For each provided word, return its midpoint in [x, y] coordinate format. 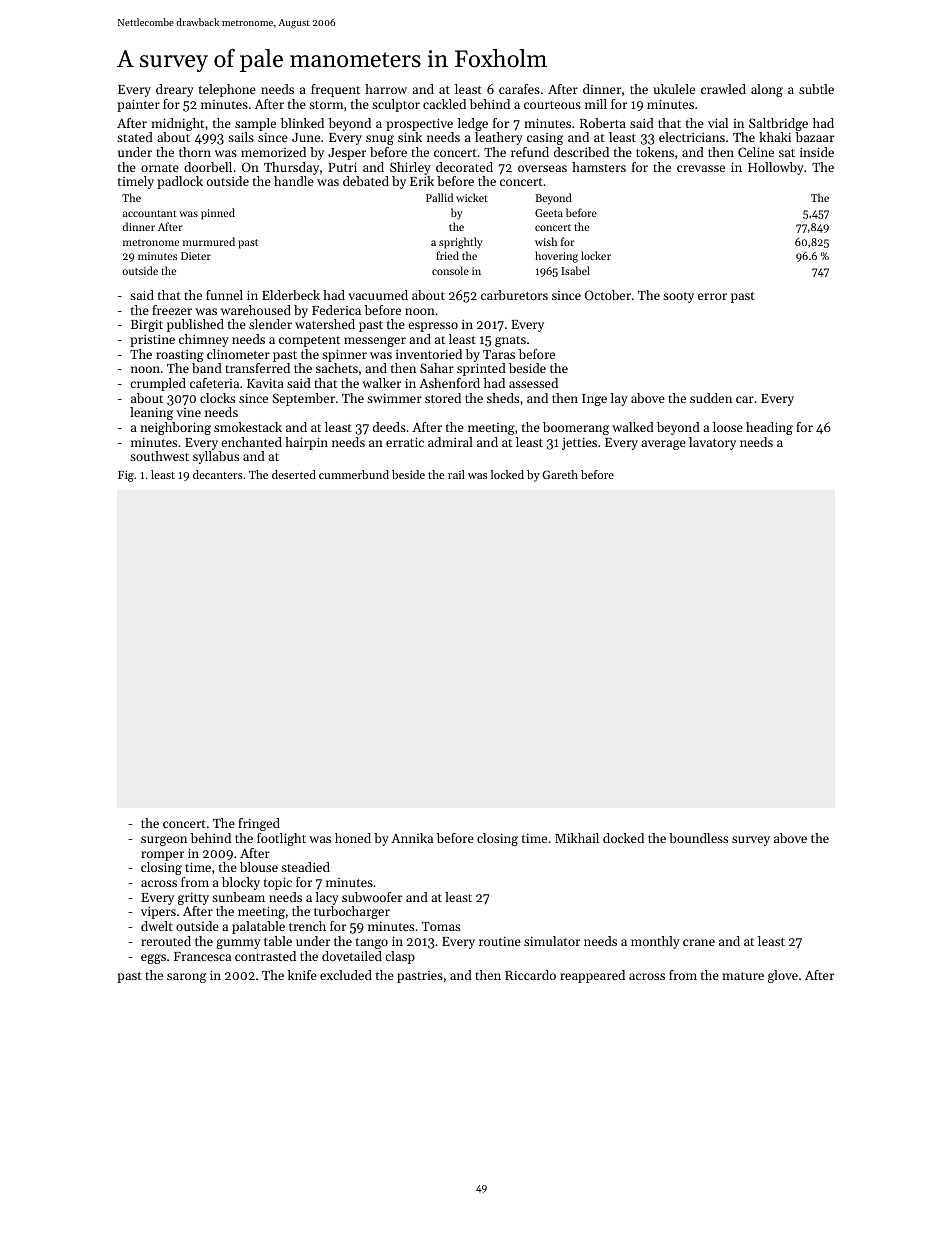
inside [817, 152]
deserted [294, 474]
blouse [259, 867]
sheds [503, 398]
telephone [227, 90]
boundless [698, 838]
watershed [325, 324]
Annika [412, 838]
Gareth [560, 474]
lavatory [712, 443]
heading [769, 428]
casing [545, 139]
